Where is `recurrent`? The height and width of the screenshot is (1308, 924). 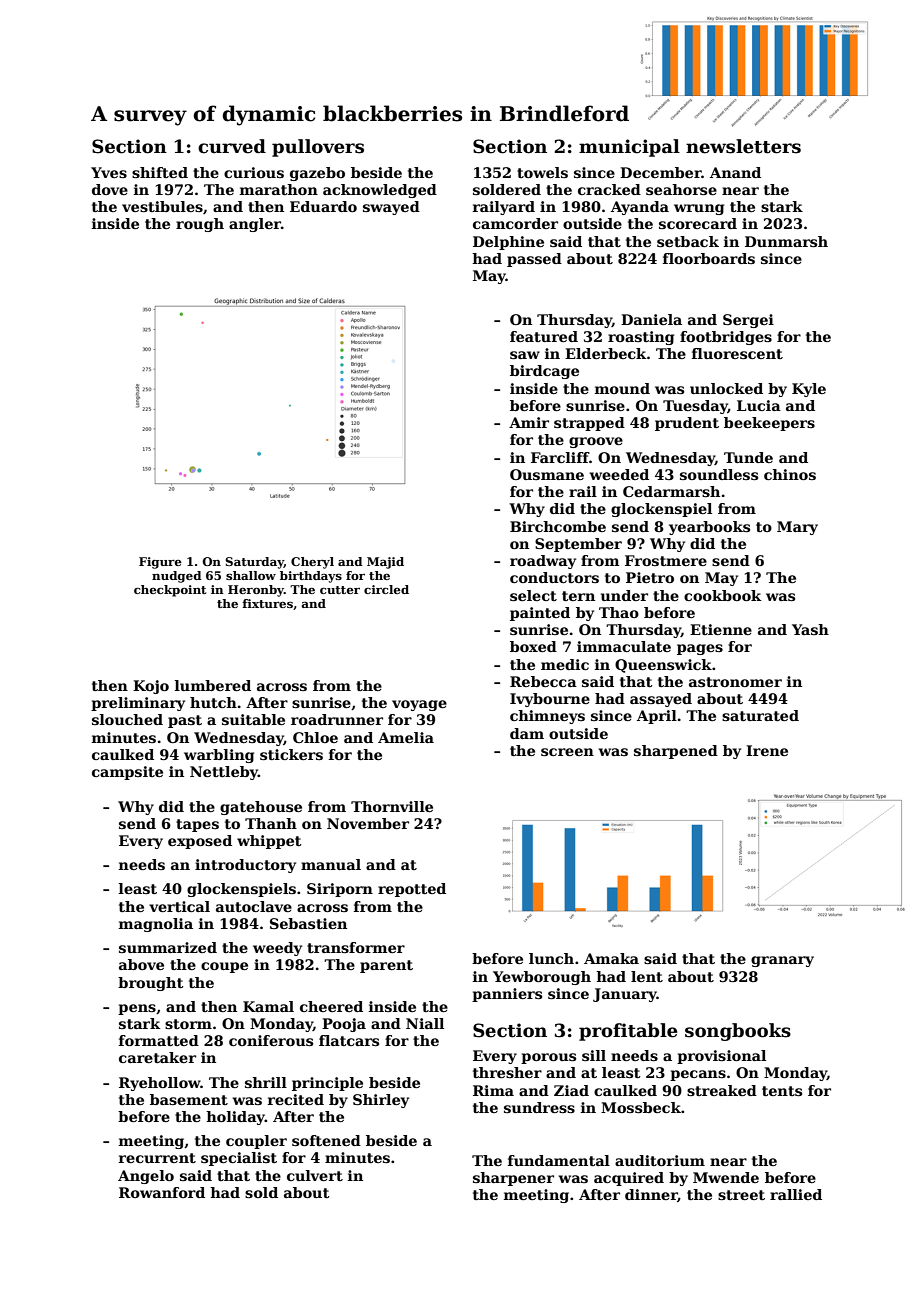
recurrent is located at coordinates (157, 1158).
